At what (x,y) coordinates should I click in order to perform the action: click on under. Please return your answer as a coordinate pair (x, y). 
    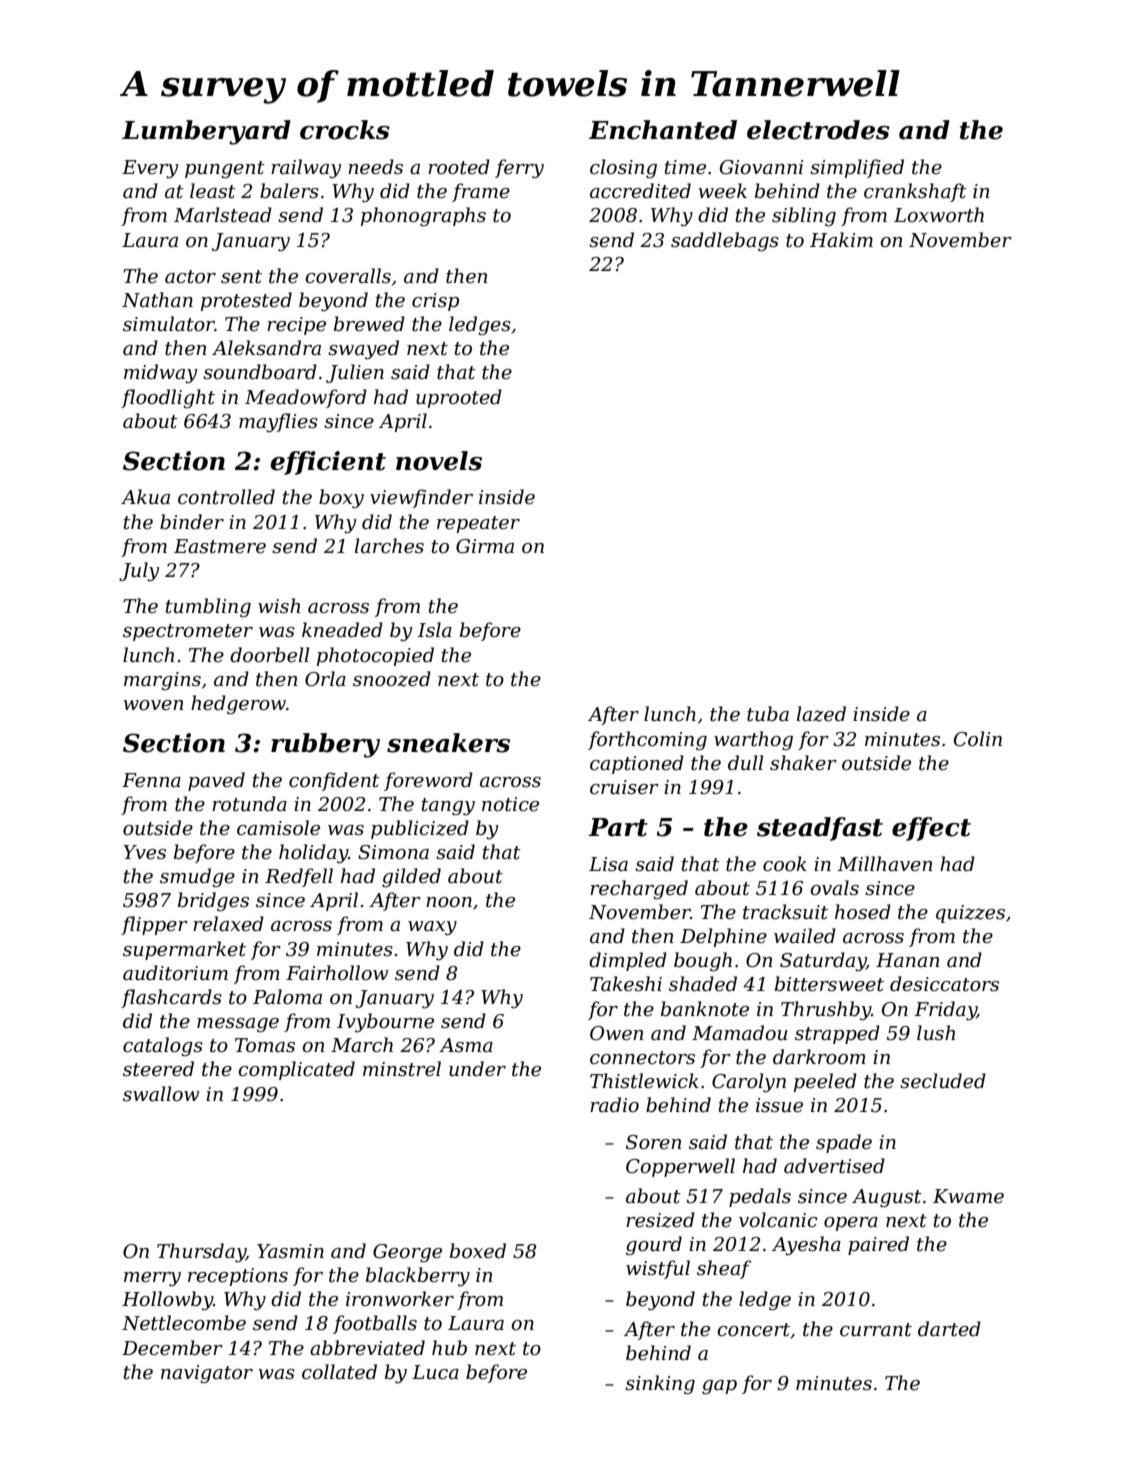
    Looking at the image, I should click on (477, 1069).
